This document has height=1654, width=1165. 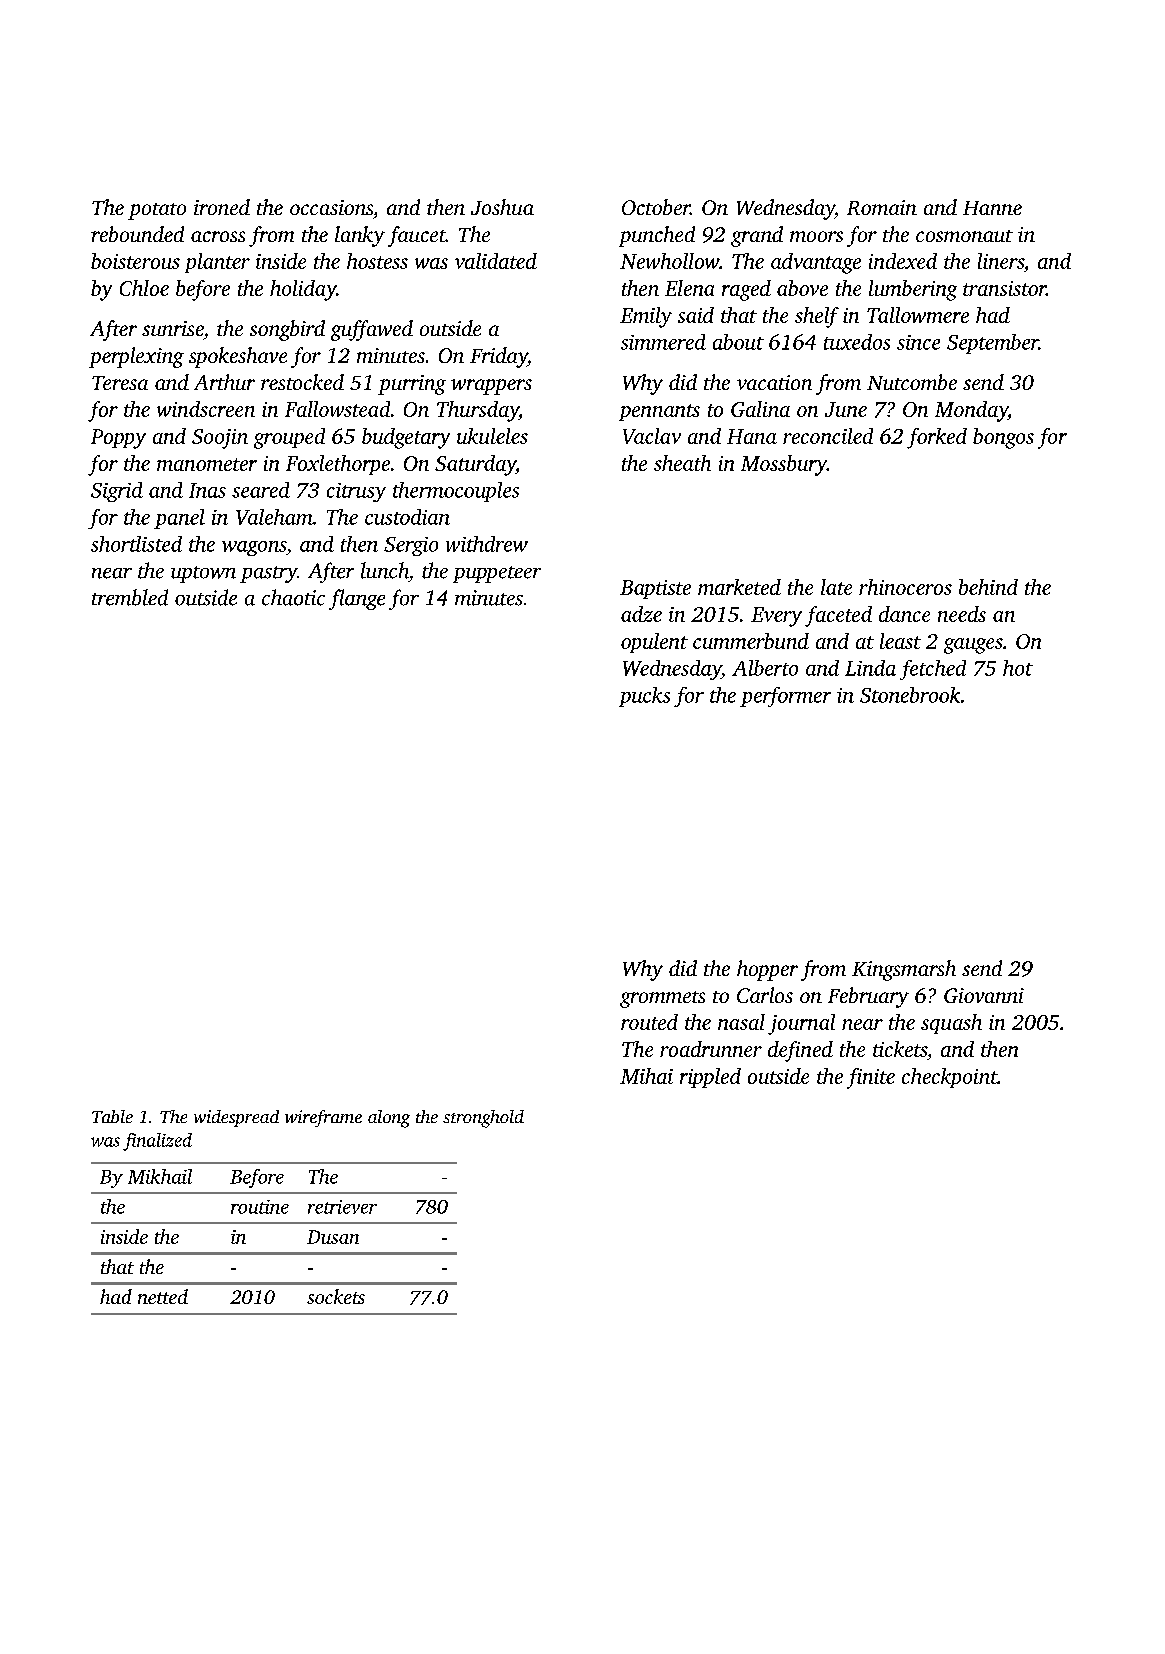 I want to click on September, so click(x=993, y=344).
